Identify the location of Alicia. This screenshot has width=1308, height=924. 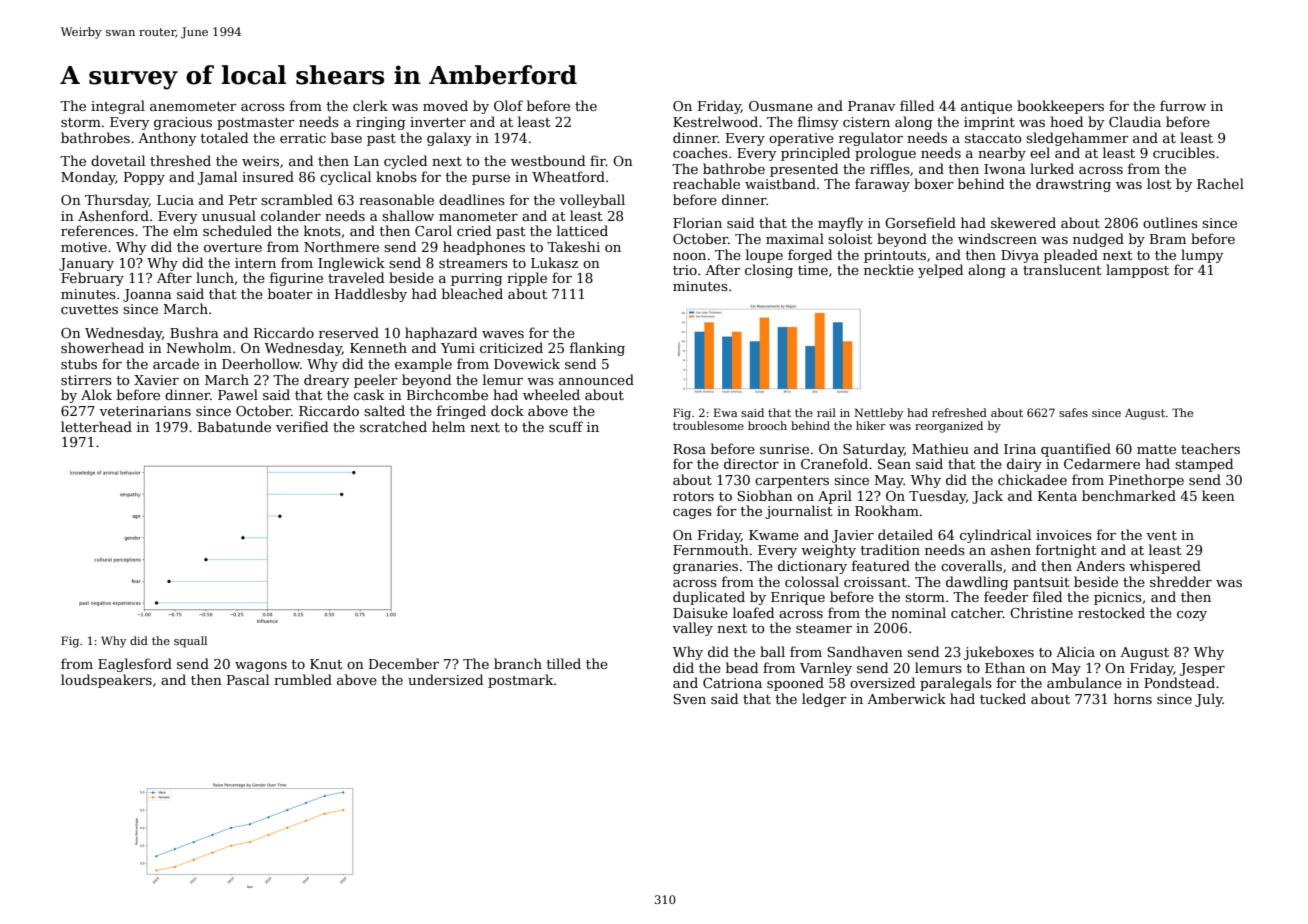
(1075, 651).
